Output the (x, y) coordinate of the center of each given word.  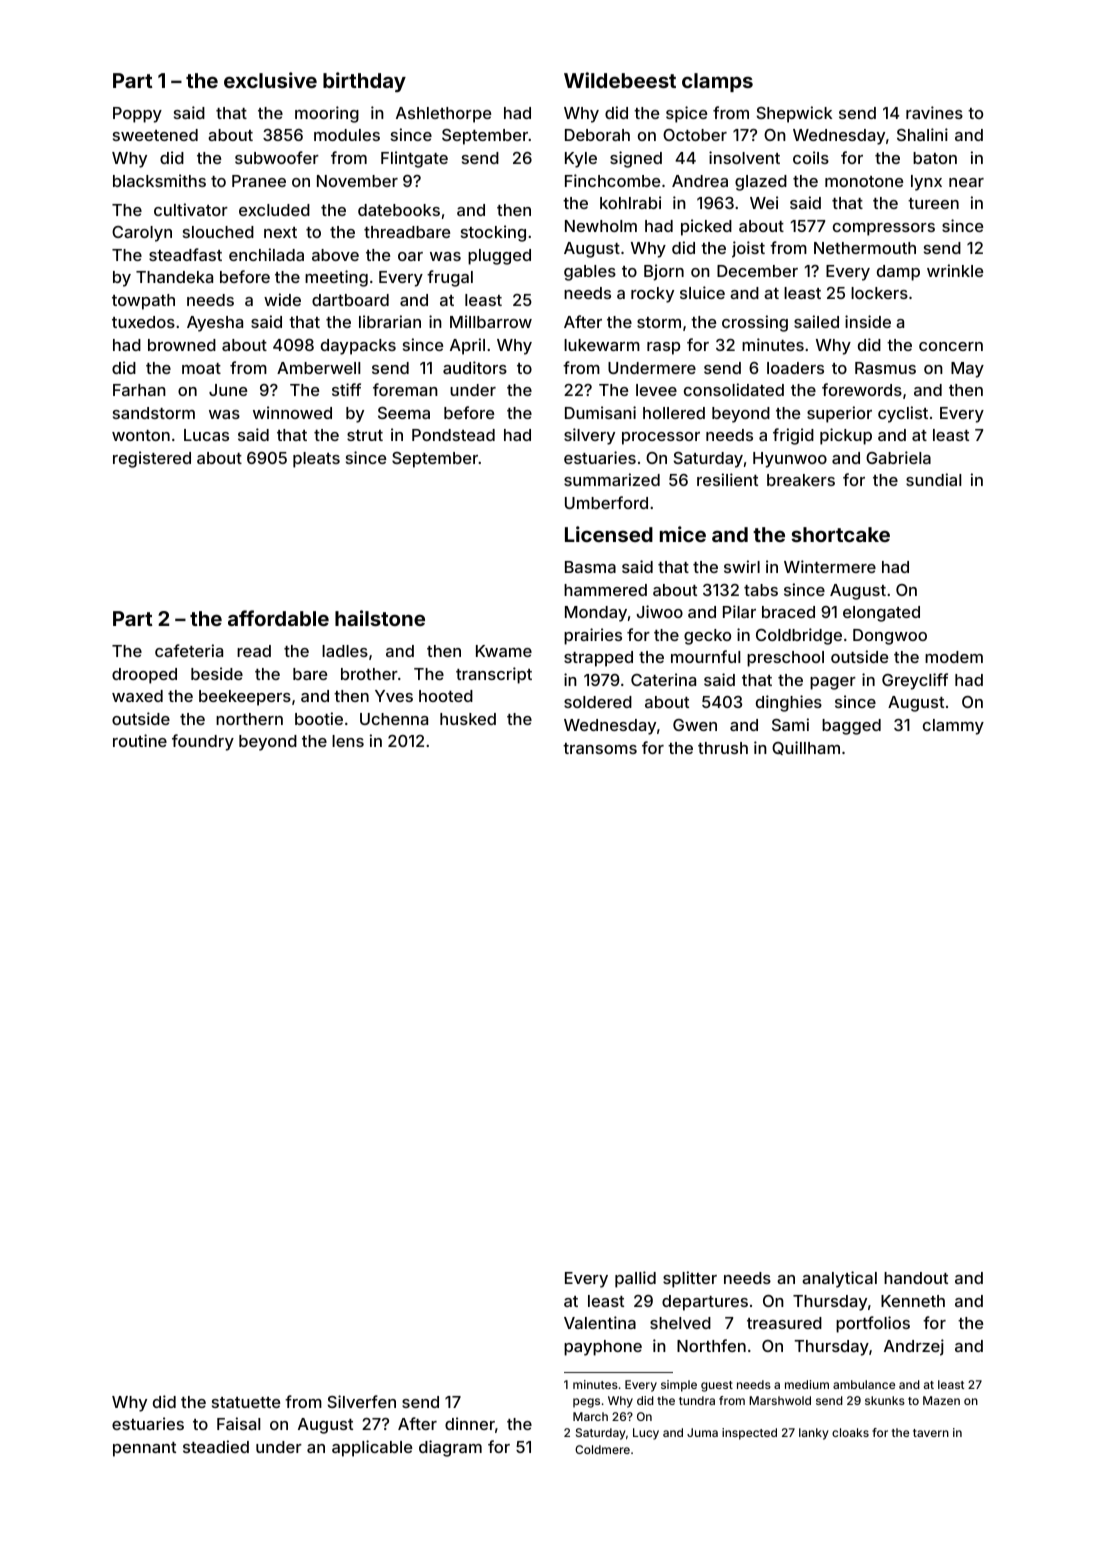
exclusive (270, 80)
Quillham (806, 748)
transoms (600, 748)
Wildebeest (620, 80)
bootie (319, 718)
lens (348, 741)
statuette (246, 1402)
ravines (934, 112)
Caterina (663, 679)
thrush (723, 748)
